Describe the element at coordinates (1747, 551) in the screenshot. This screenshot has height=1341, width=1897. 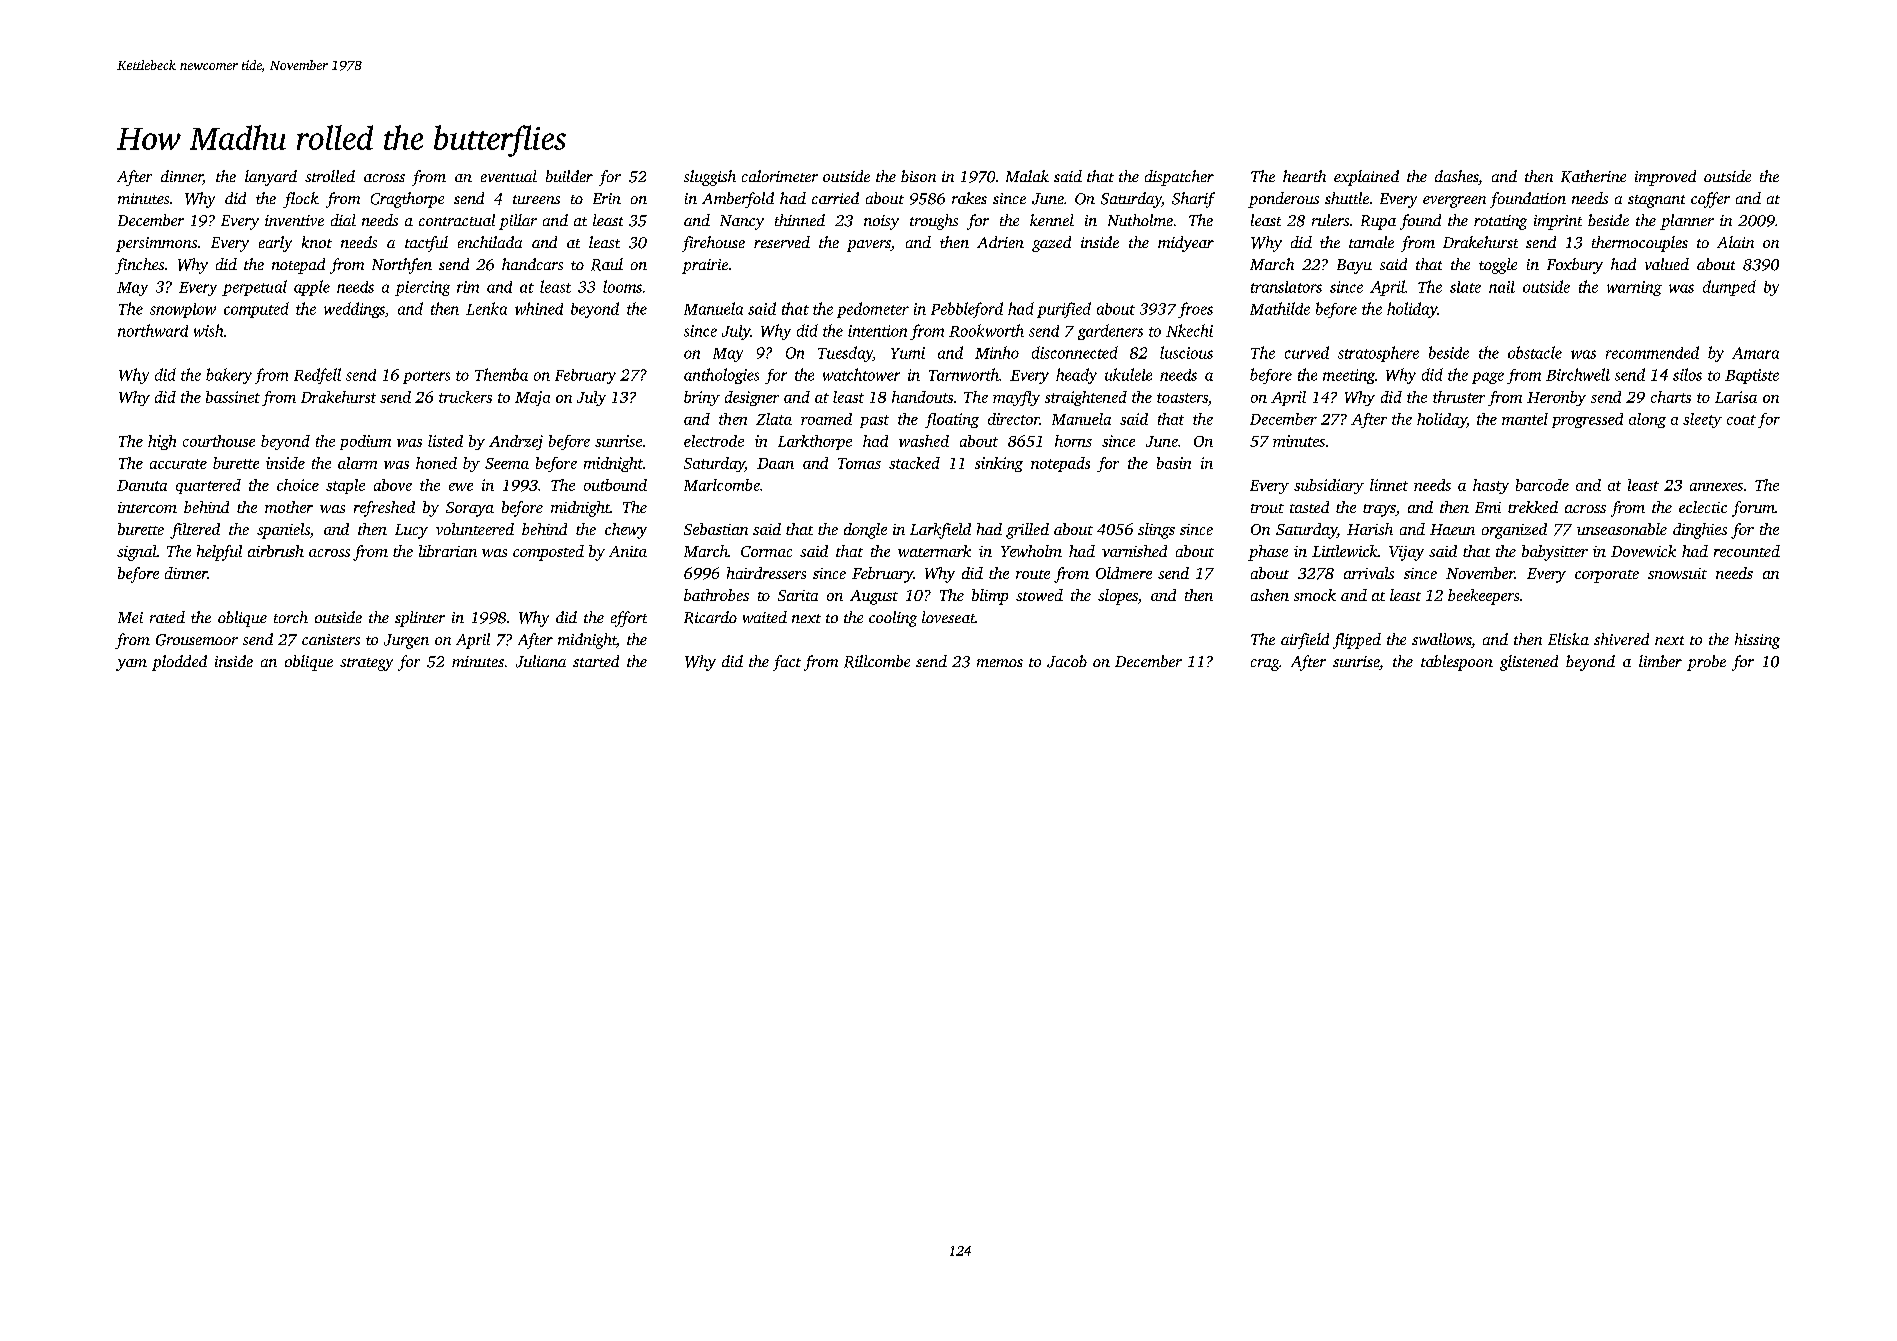
I see `recounted` at that location.
